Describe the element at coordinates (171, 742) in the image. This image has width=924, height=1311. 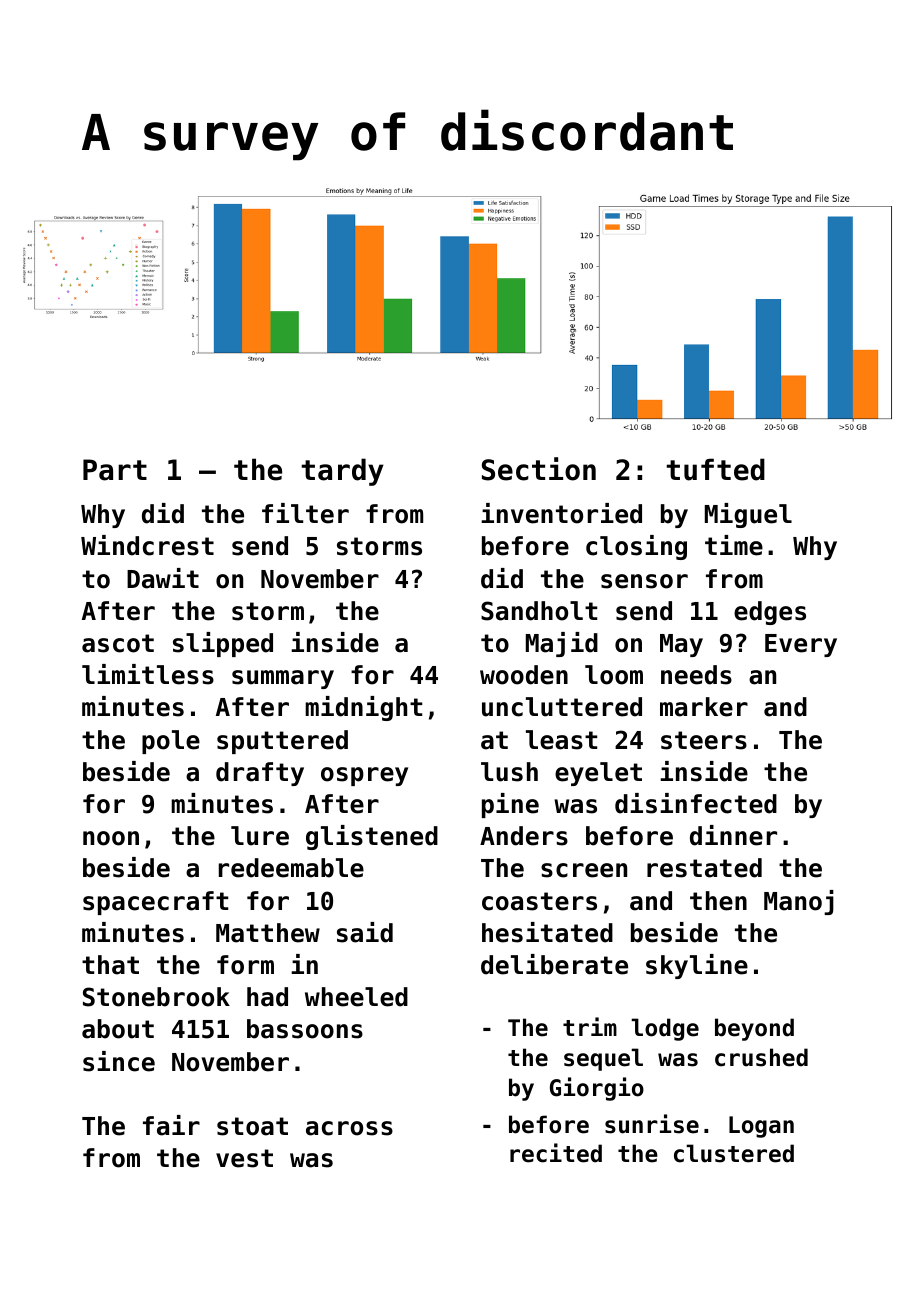
I see `pole` at that location.
